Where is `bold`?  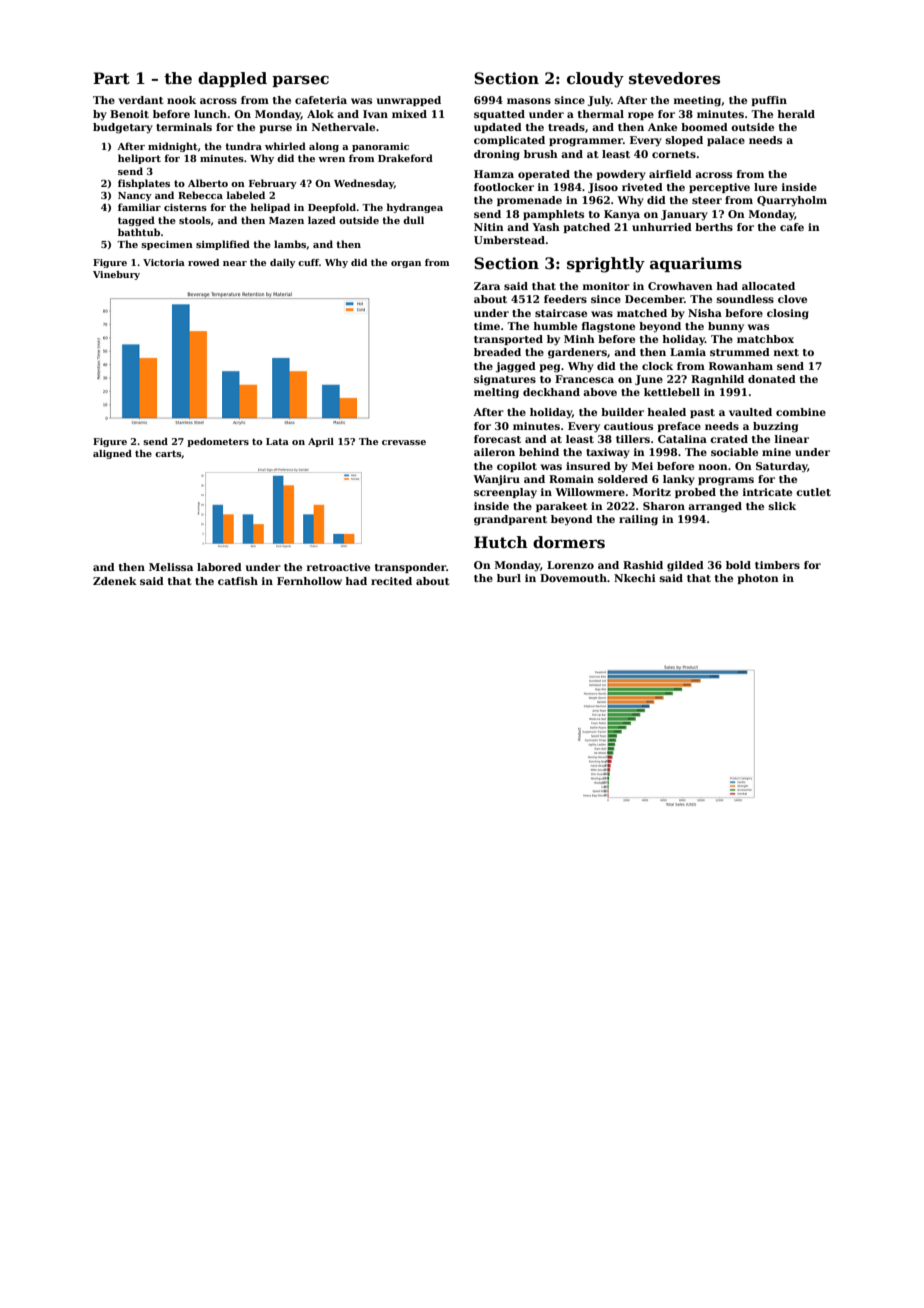 bold is located at coordinates (738, 565).
